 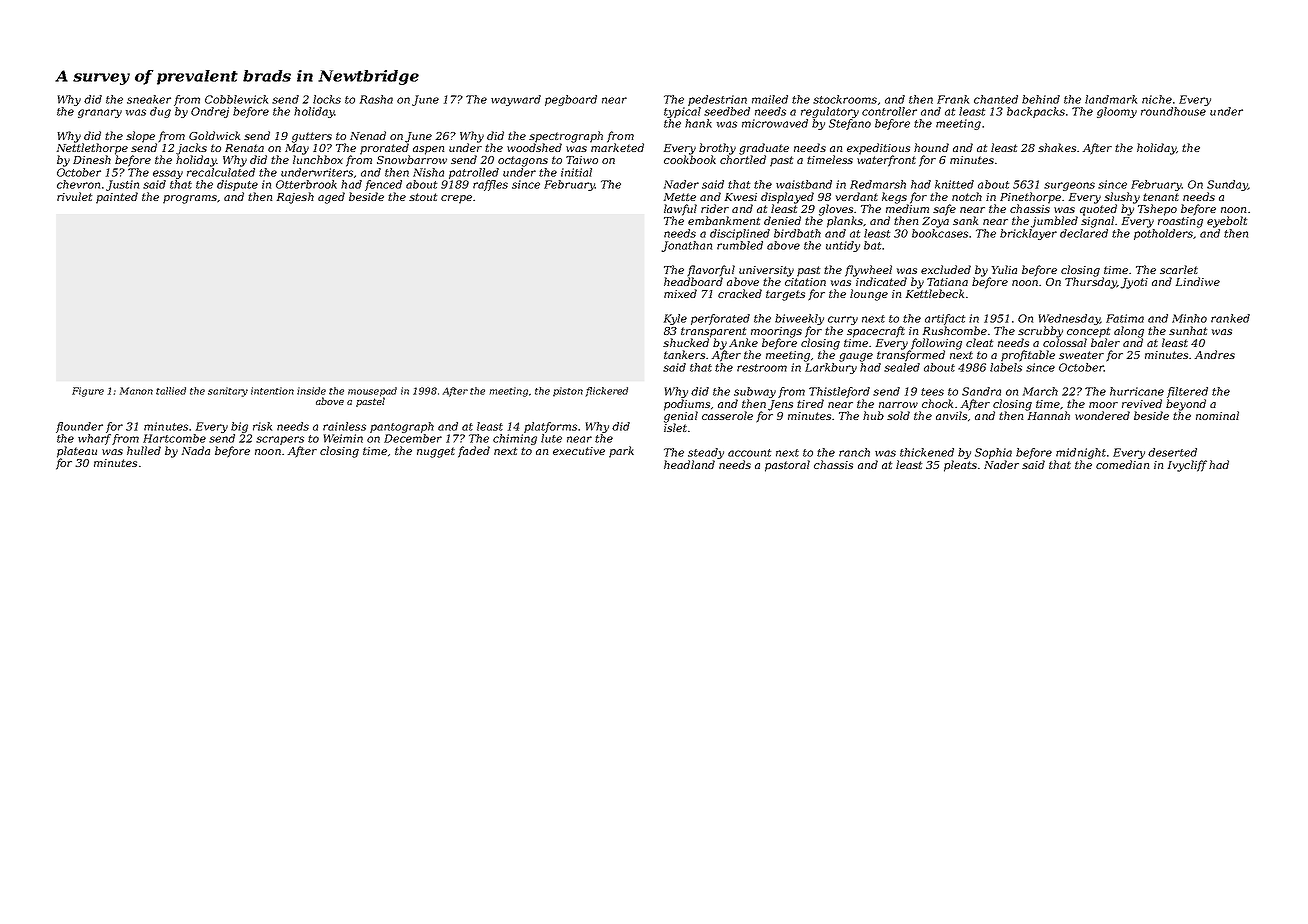 What do you see at coordinates (327, 99) in the image?
I see `locks` at bounding box center [327, 99].
